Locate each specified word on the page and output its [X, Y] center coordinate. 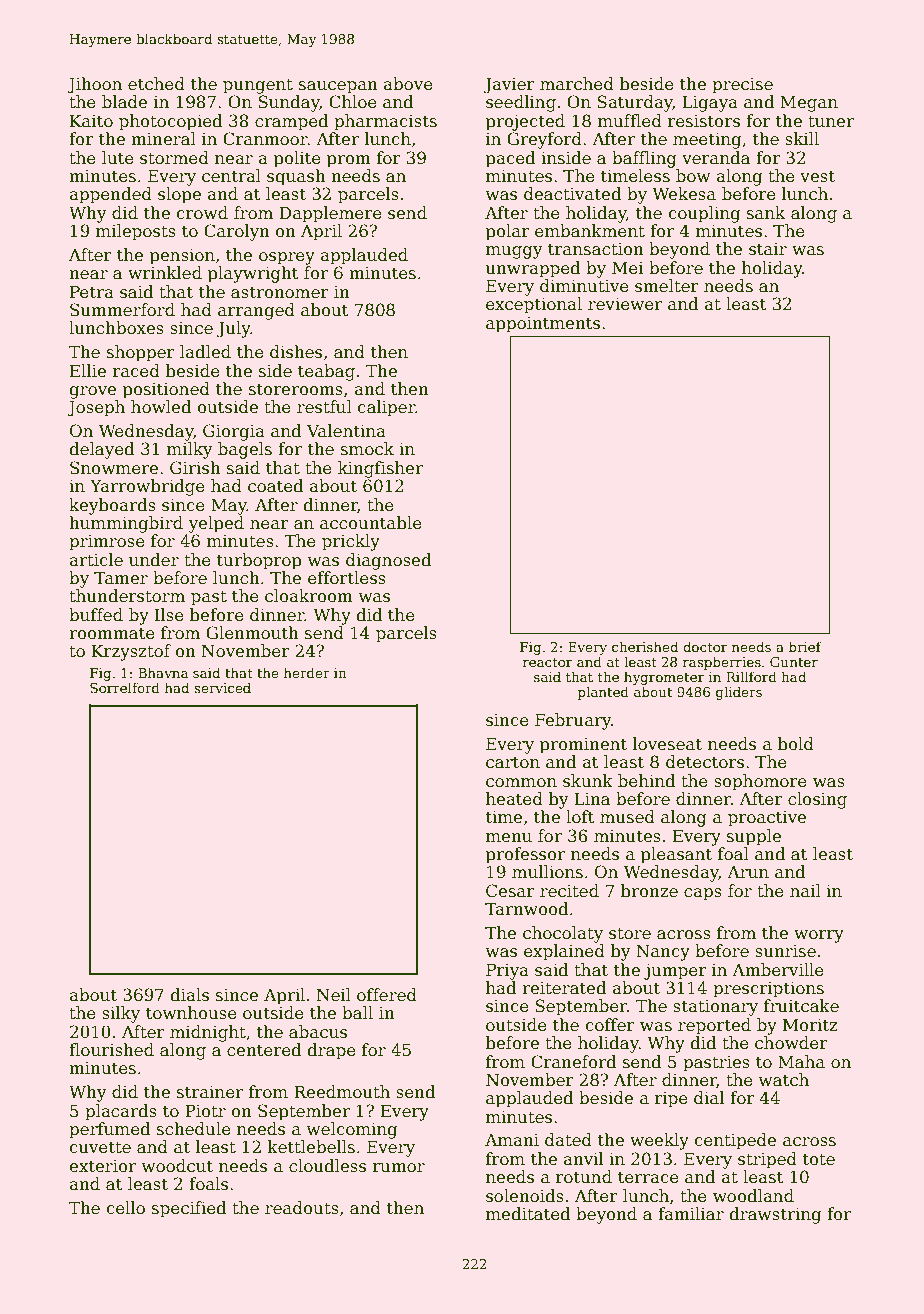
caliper [386, 408]
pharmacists [385, 122]
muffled [630, 121]
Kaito [91, 121]
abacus [318, 1032]
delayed [101, 450]
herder [307, 672]
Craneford [573, 1062]
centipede [735, 1141]
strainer [210, 1092]
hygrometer [664, 678]
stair [768, 249]
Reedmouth [342, 1092]
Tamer [121, 578]
